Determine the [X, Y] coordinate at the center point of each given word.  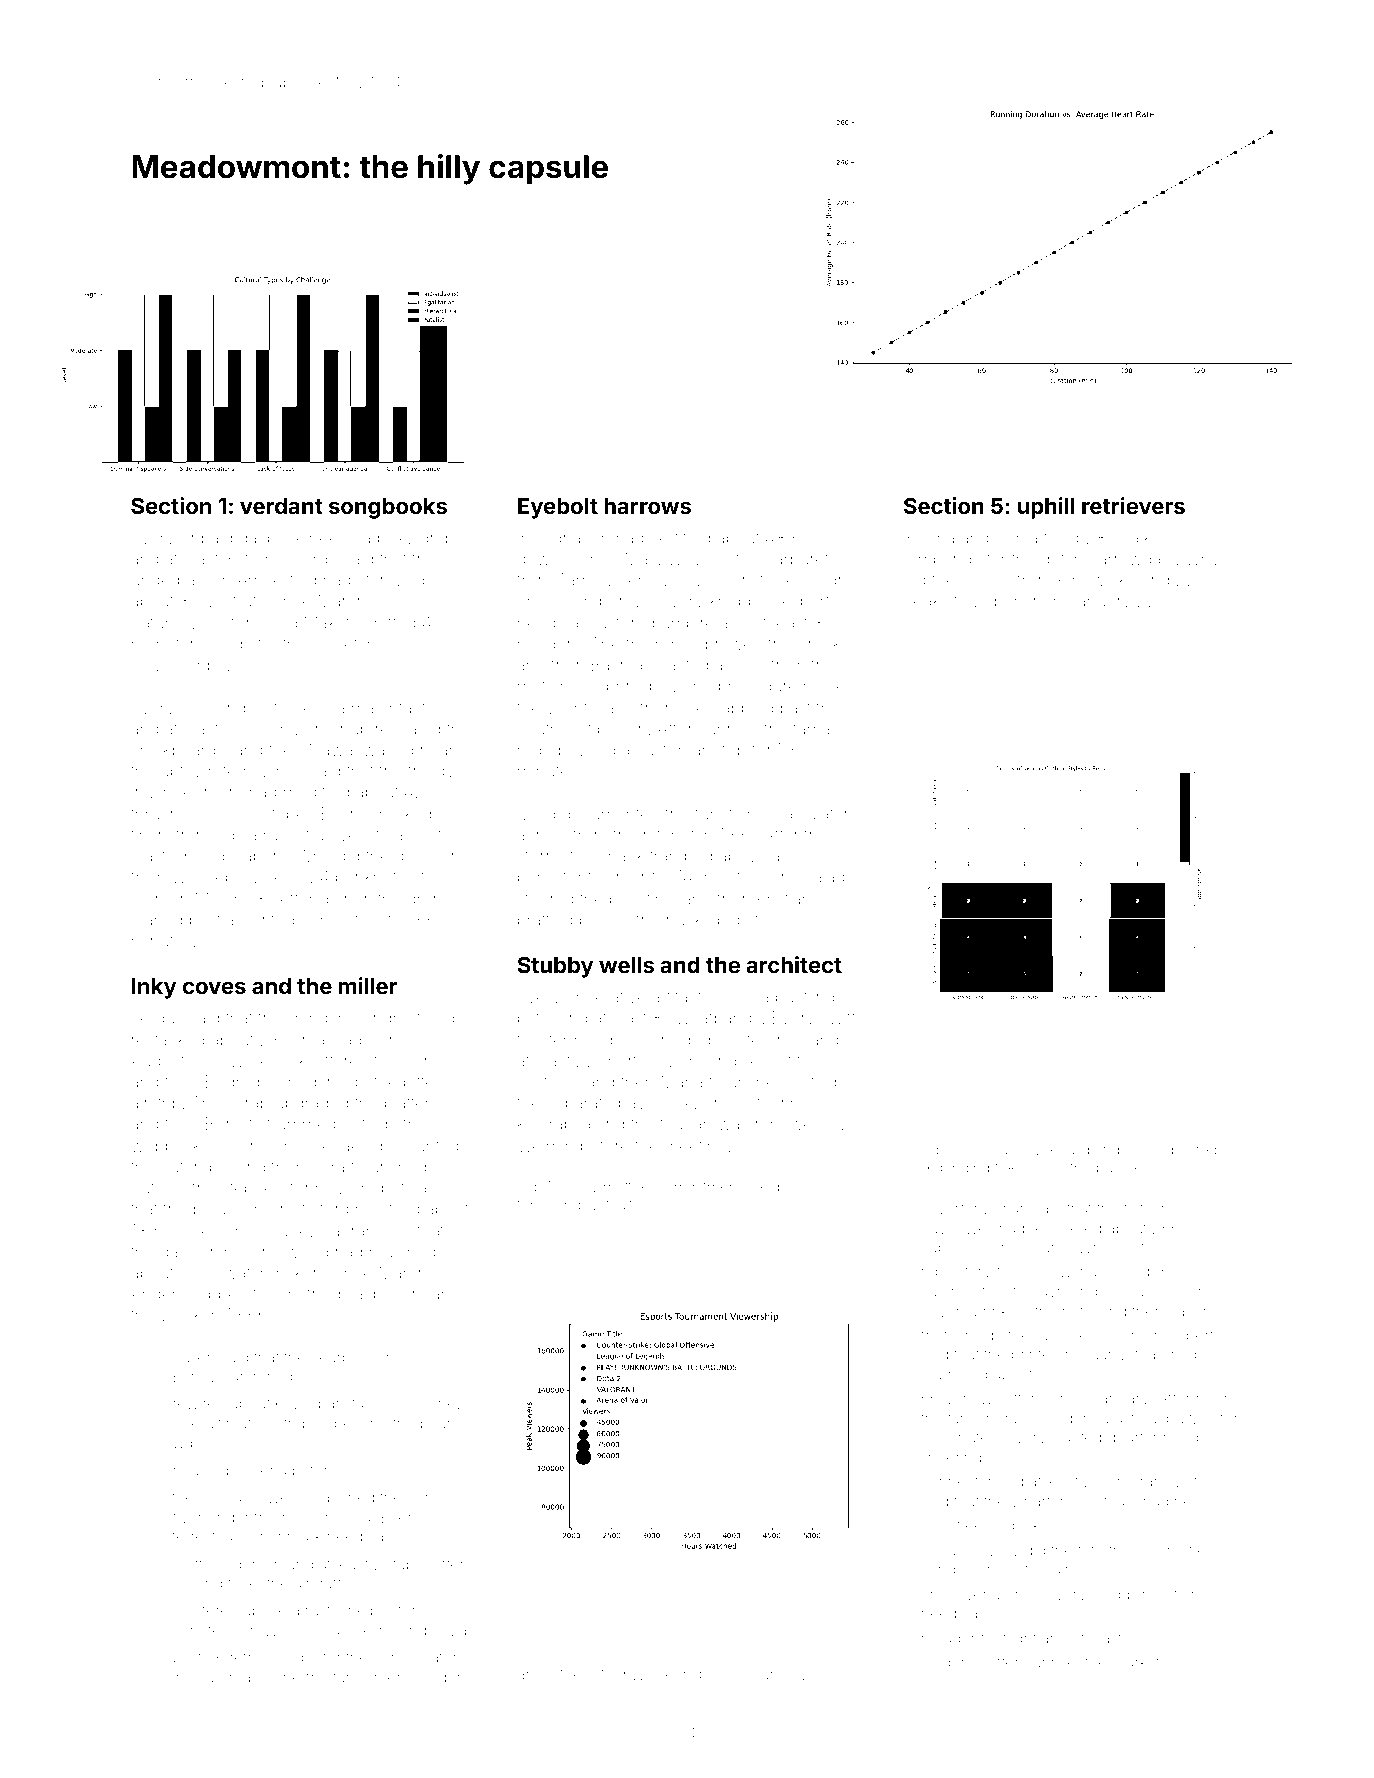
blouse [219, 1209]
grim [422, 1500]
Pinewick [1092, 579]
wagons [949, 1665]
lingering [951, 1459]
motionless [559, 686]
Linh [147, 898]
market [1136, 1662]
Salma [1065, 1569]
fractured [337, 1677]
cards [230, 643]
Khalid [1070, 1149]
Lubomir [1006, 600]
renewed [789, 1123]
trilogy [431, 772]
